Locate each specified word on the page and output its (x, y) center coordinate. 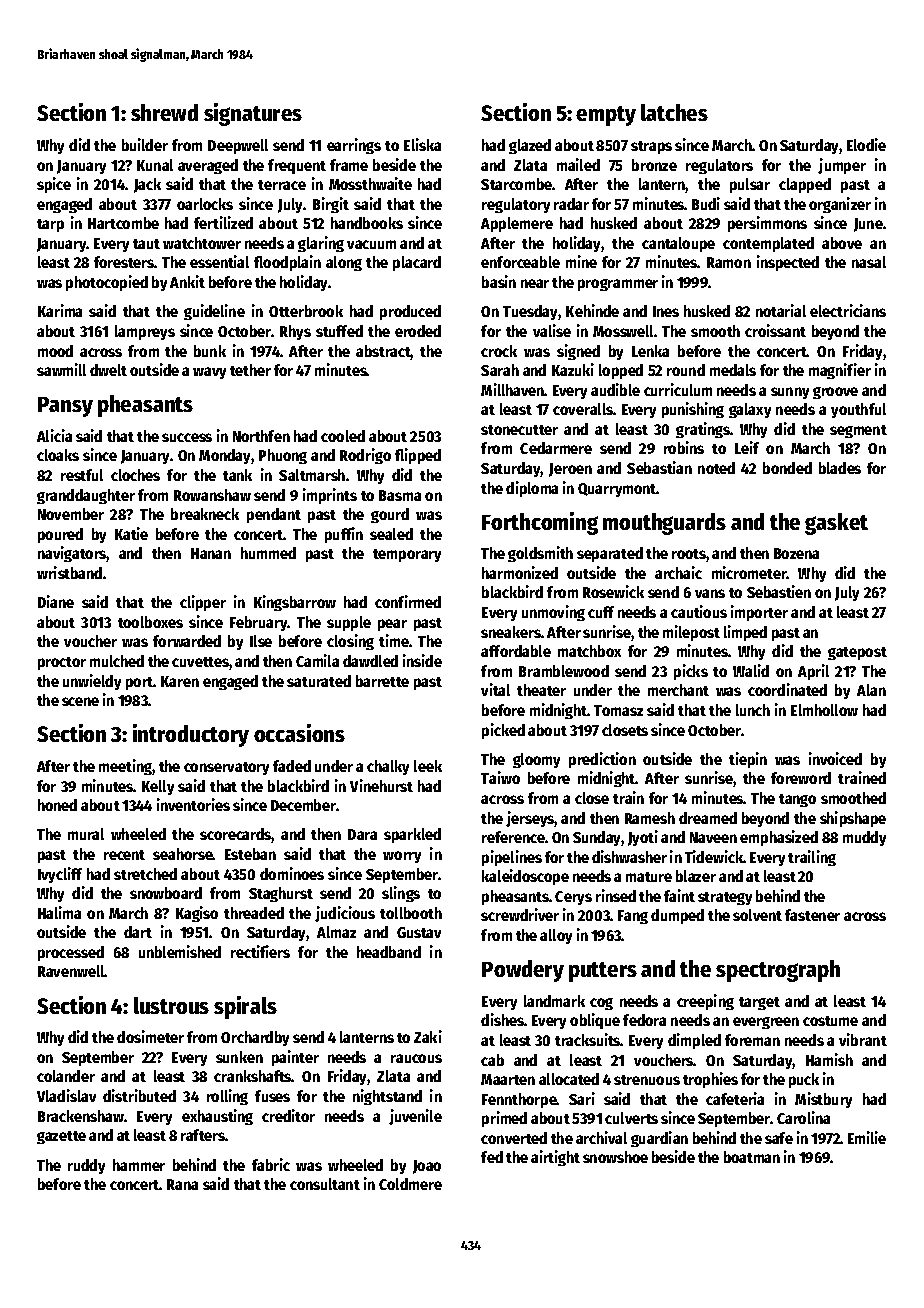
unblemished (180, 951)
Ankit (187, 281)
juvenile (415, 1117)
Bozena (796, 553)
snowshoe (615, 1157)
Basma (400, 495)
